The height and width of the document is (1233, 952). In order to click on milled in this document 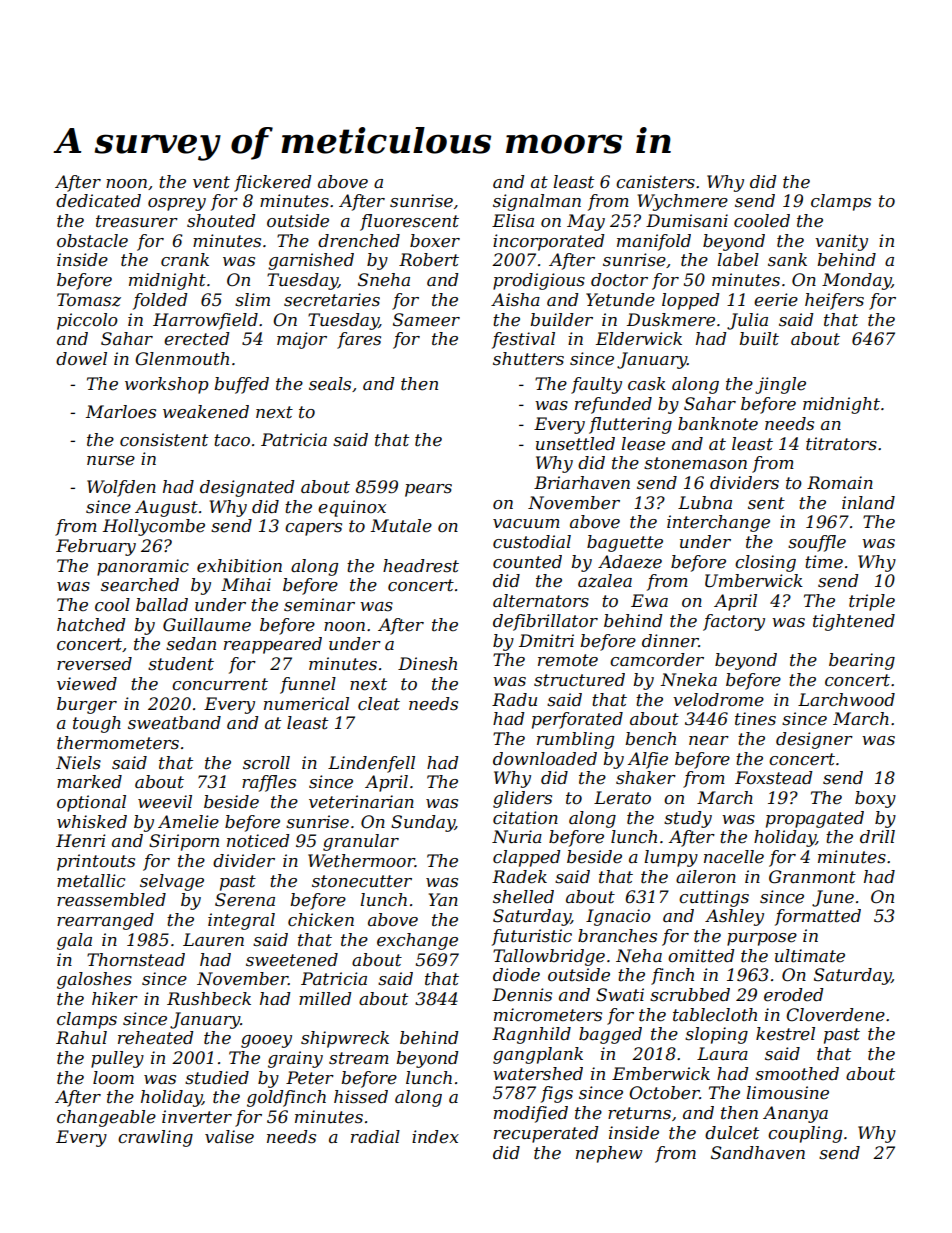, I will do `click(325, 998)`.
